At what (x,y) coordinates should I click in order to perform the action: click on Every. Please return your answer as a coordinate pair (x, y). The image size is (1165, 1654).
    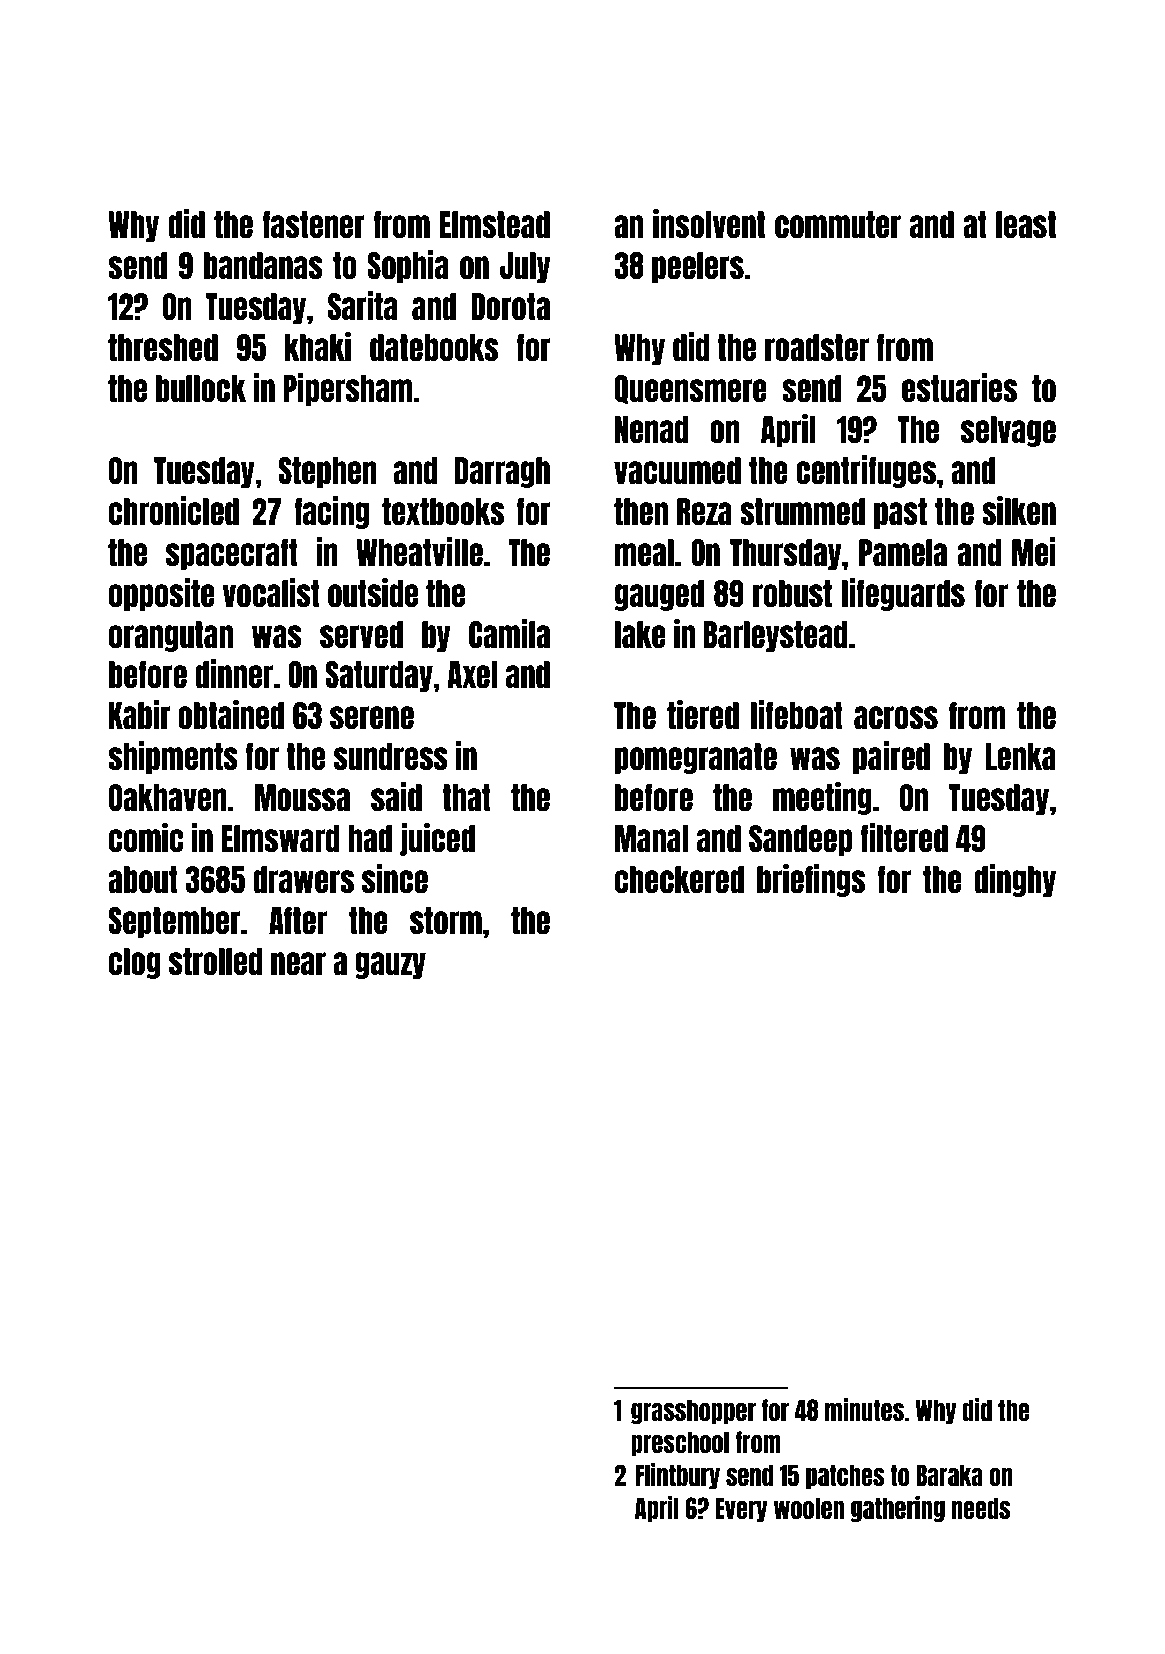
    Looking at the image, I should click on (741, 1509).
